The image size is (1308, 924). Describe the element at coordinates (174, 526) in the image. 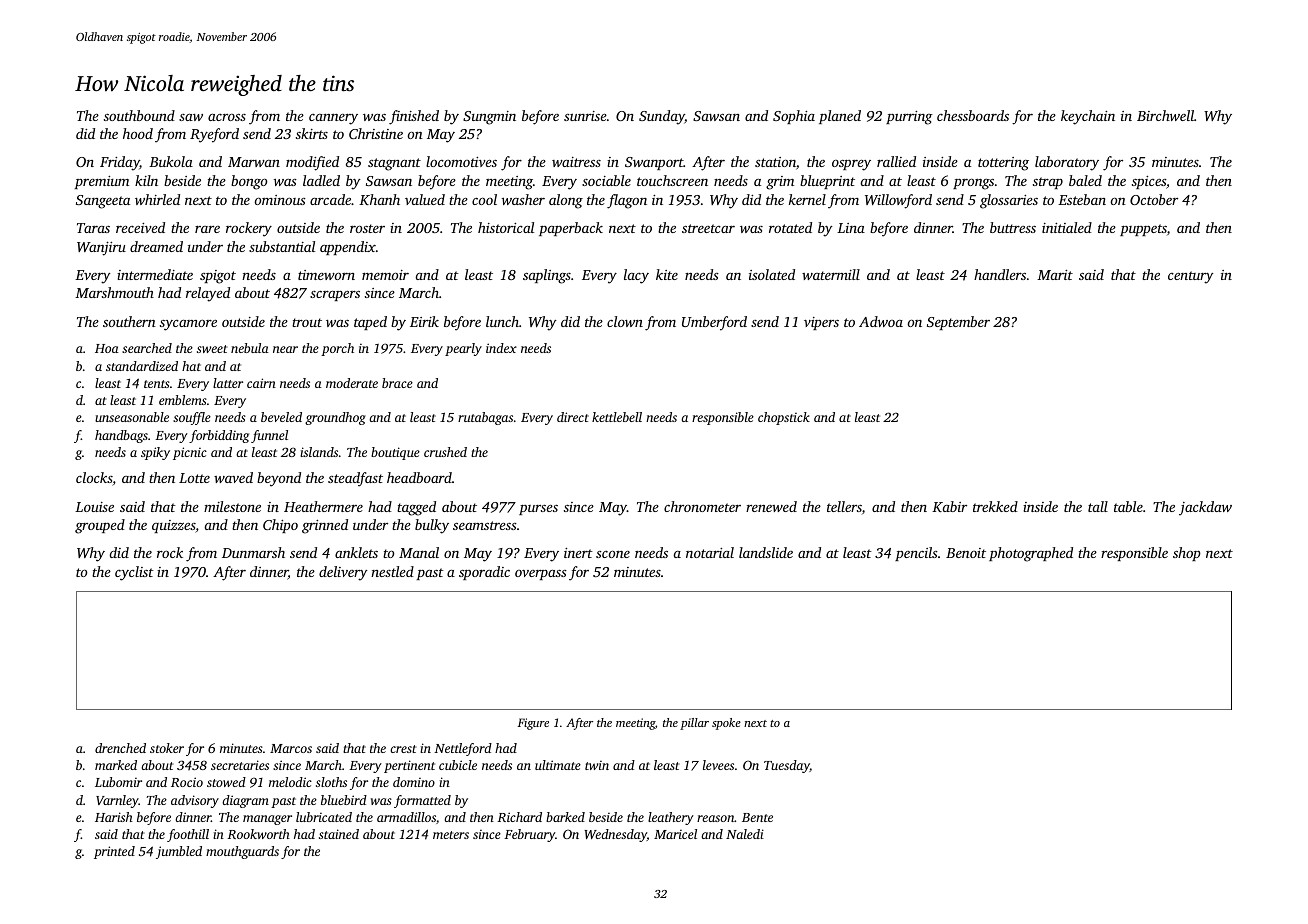

I see `quizzes` at that location.
